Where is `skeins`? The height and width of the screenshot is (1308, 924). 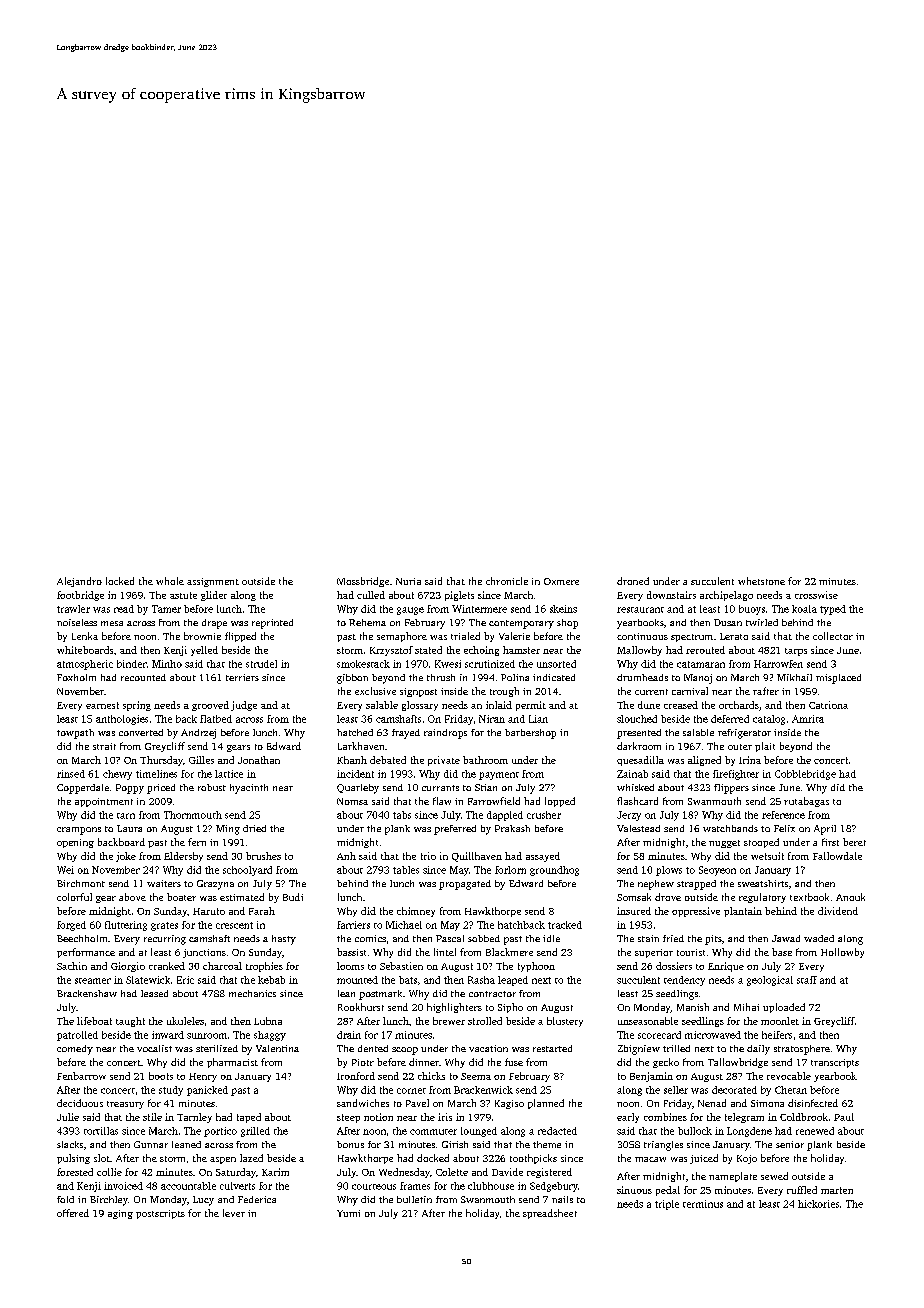 skeins is located at coordinates (563, 609).
